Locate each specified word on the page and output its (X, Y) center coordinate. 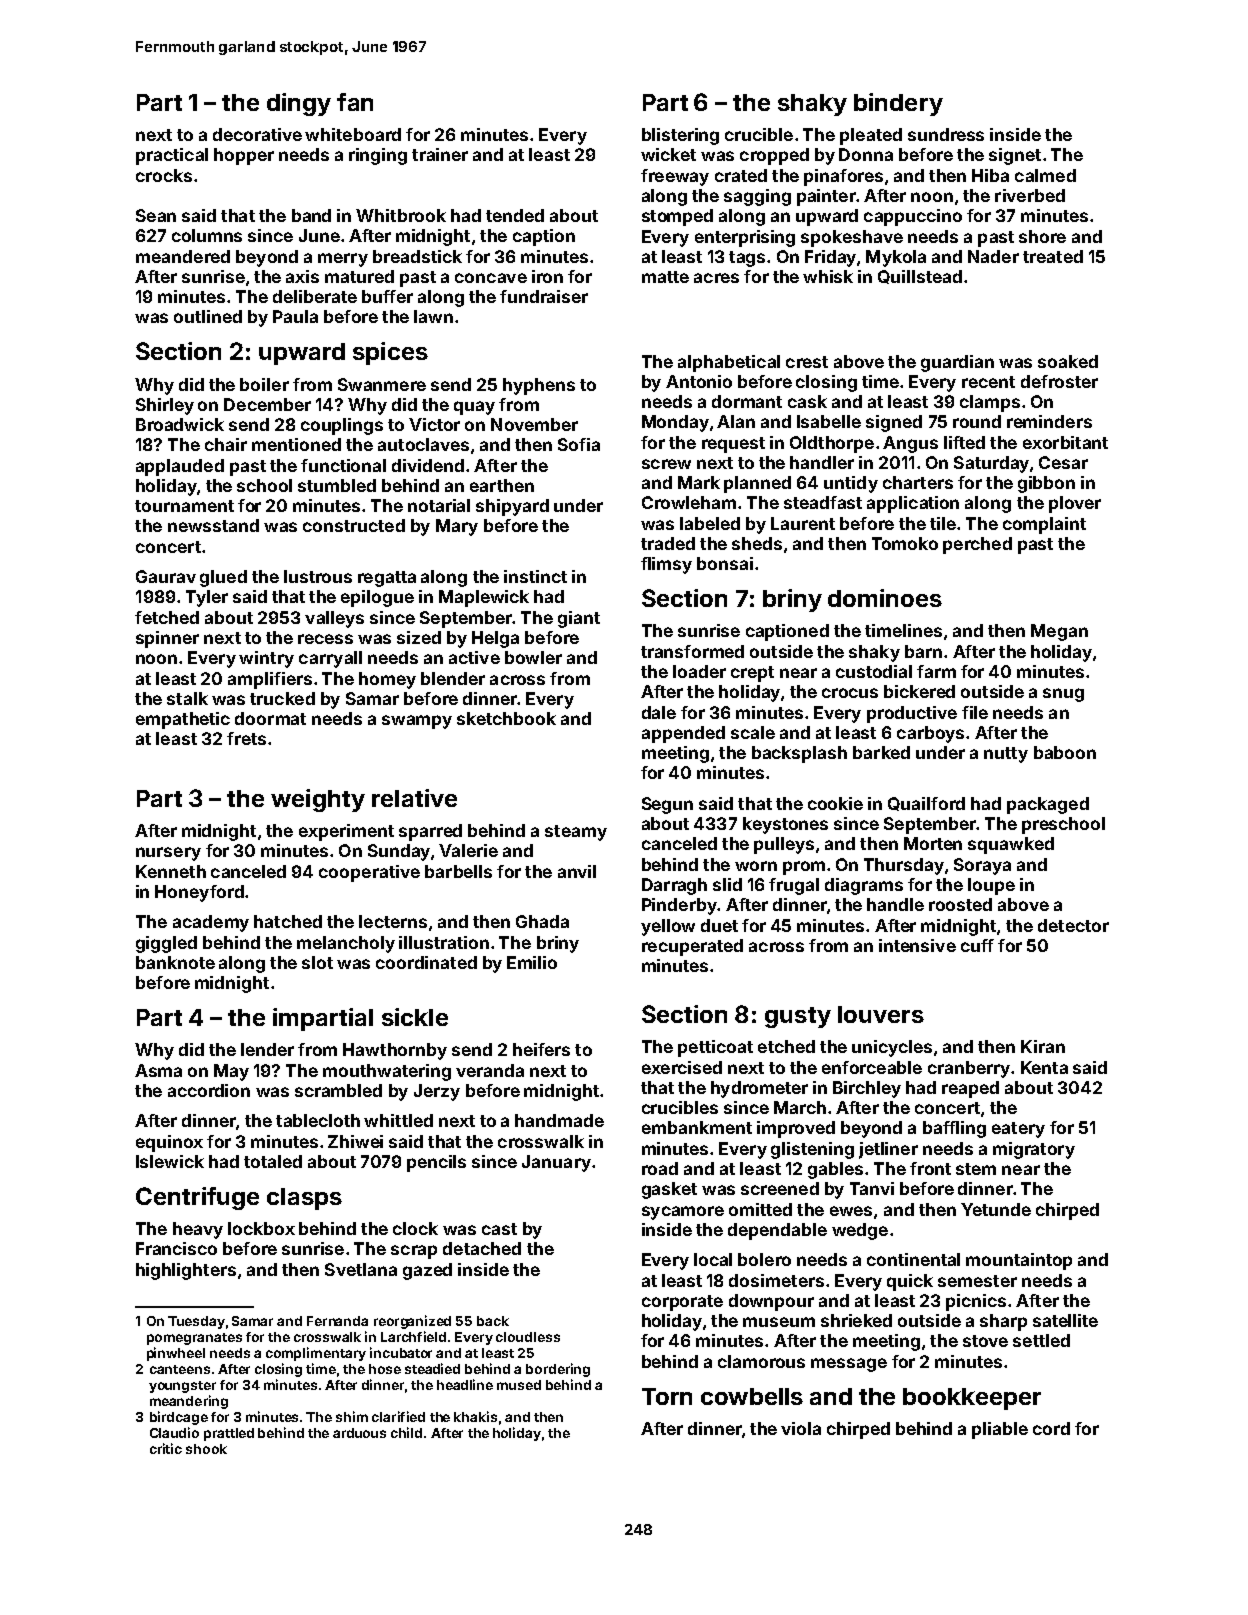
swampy (417, 722)
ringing (378, 156)
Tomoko (905, 543)
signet (1015, 156)
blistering (680, 136)
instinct (535, 576)
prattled (229, 1434)
